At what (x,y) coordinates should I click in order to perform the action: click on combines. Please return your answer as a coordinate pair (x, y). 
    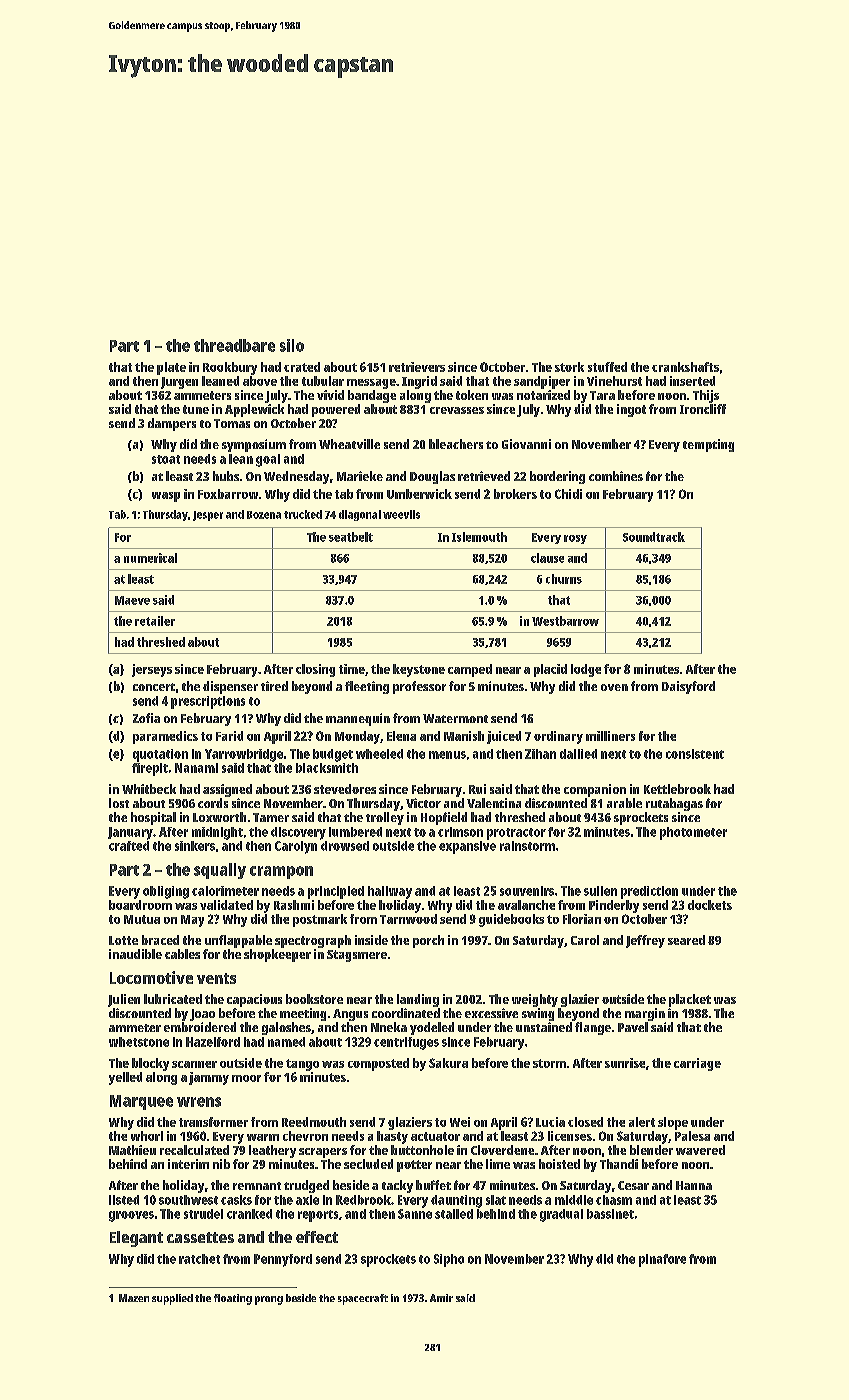
    Looking at the image, I should click on (616, 476).
